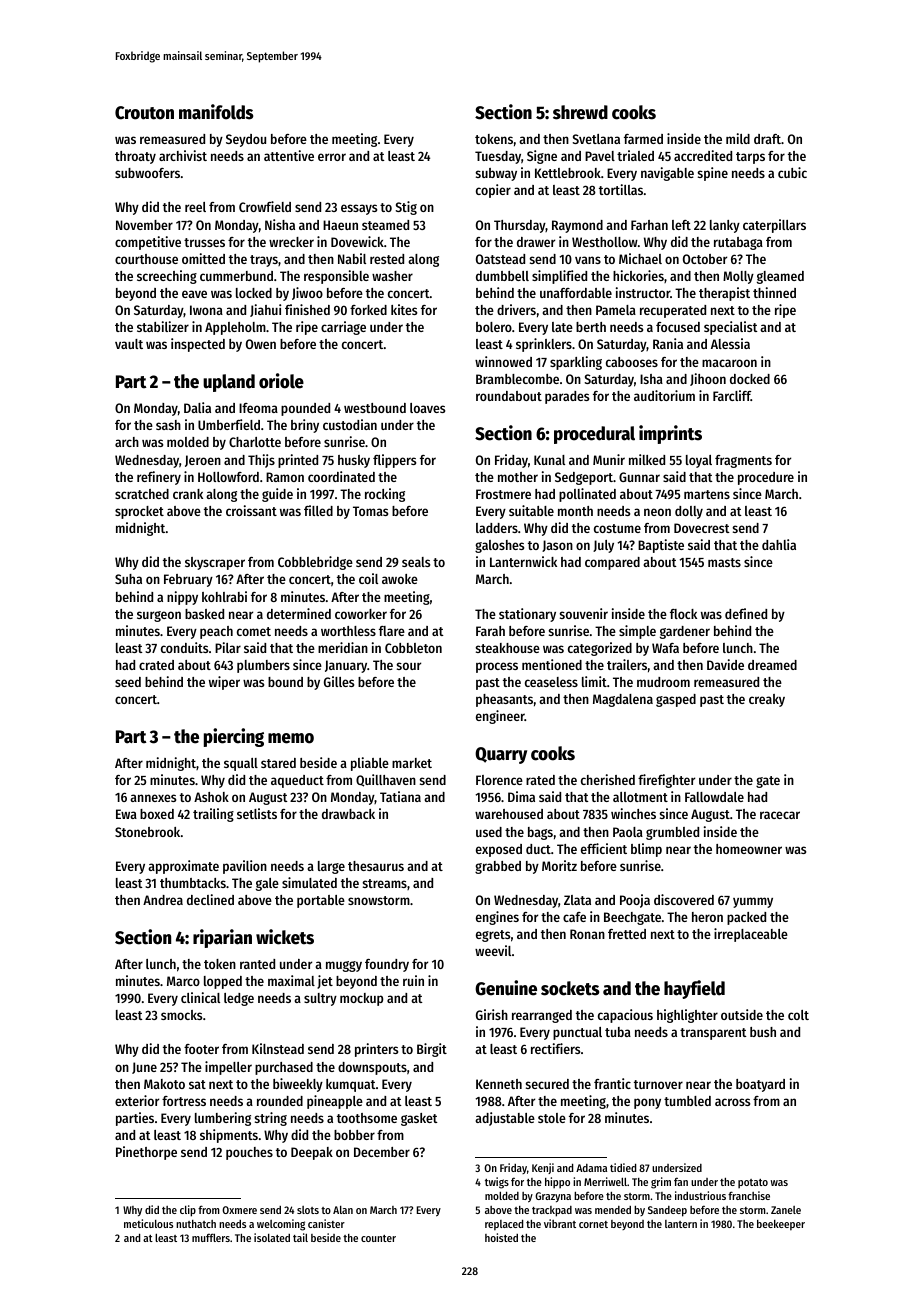 The width and height of the screenshot is (924, 1308). What do you see at coordinates (370, 764) in the screenshot?
I see `pliable` at bounding box center [370, 764].
